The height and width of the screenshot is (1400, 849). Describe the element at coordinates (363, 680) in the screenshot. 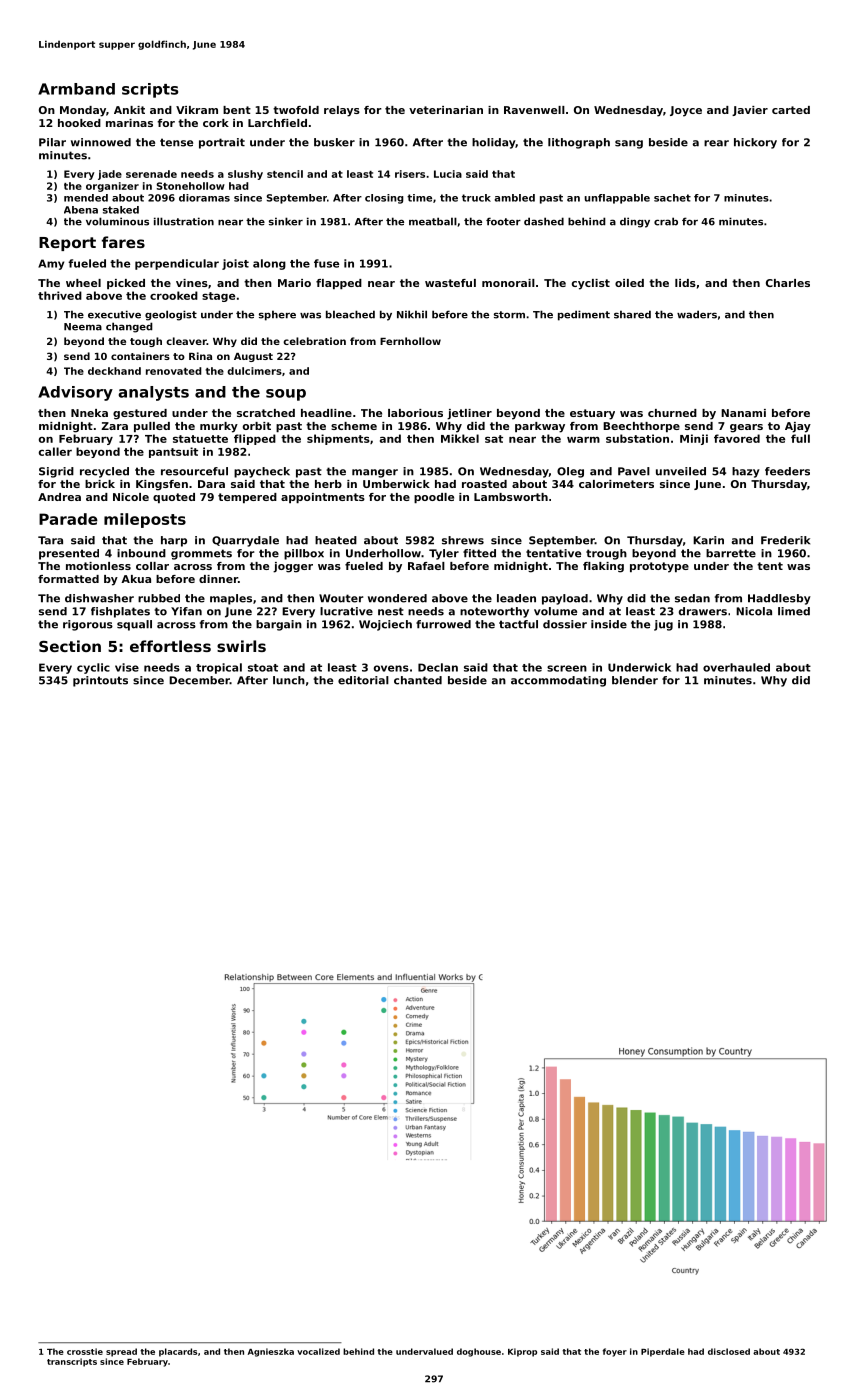

I see `editorial` at that location.
